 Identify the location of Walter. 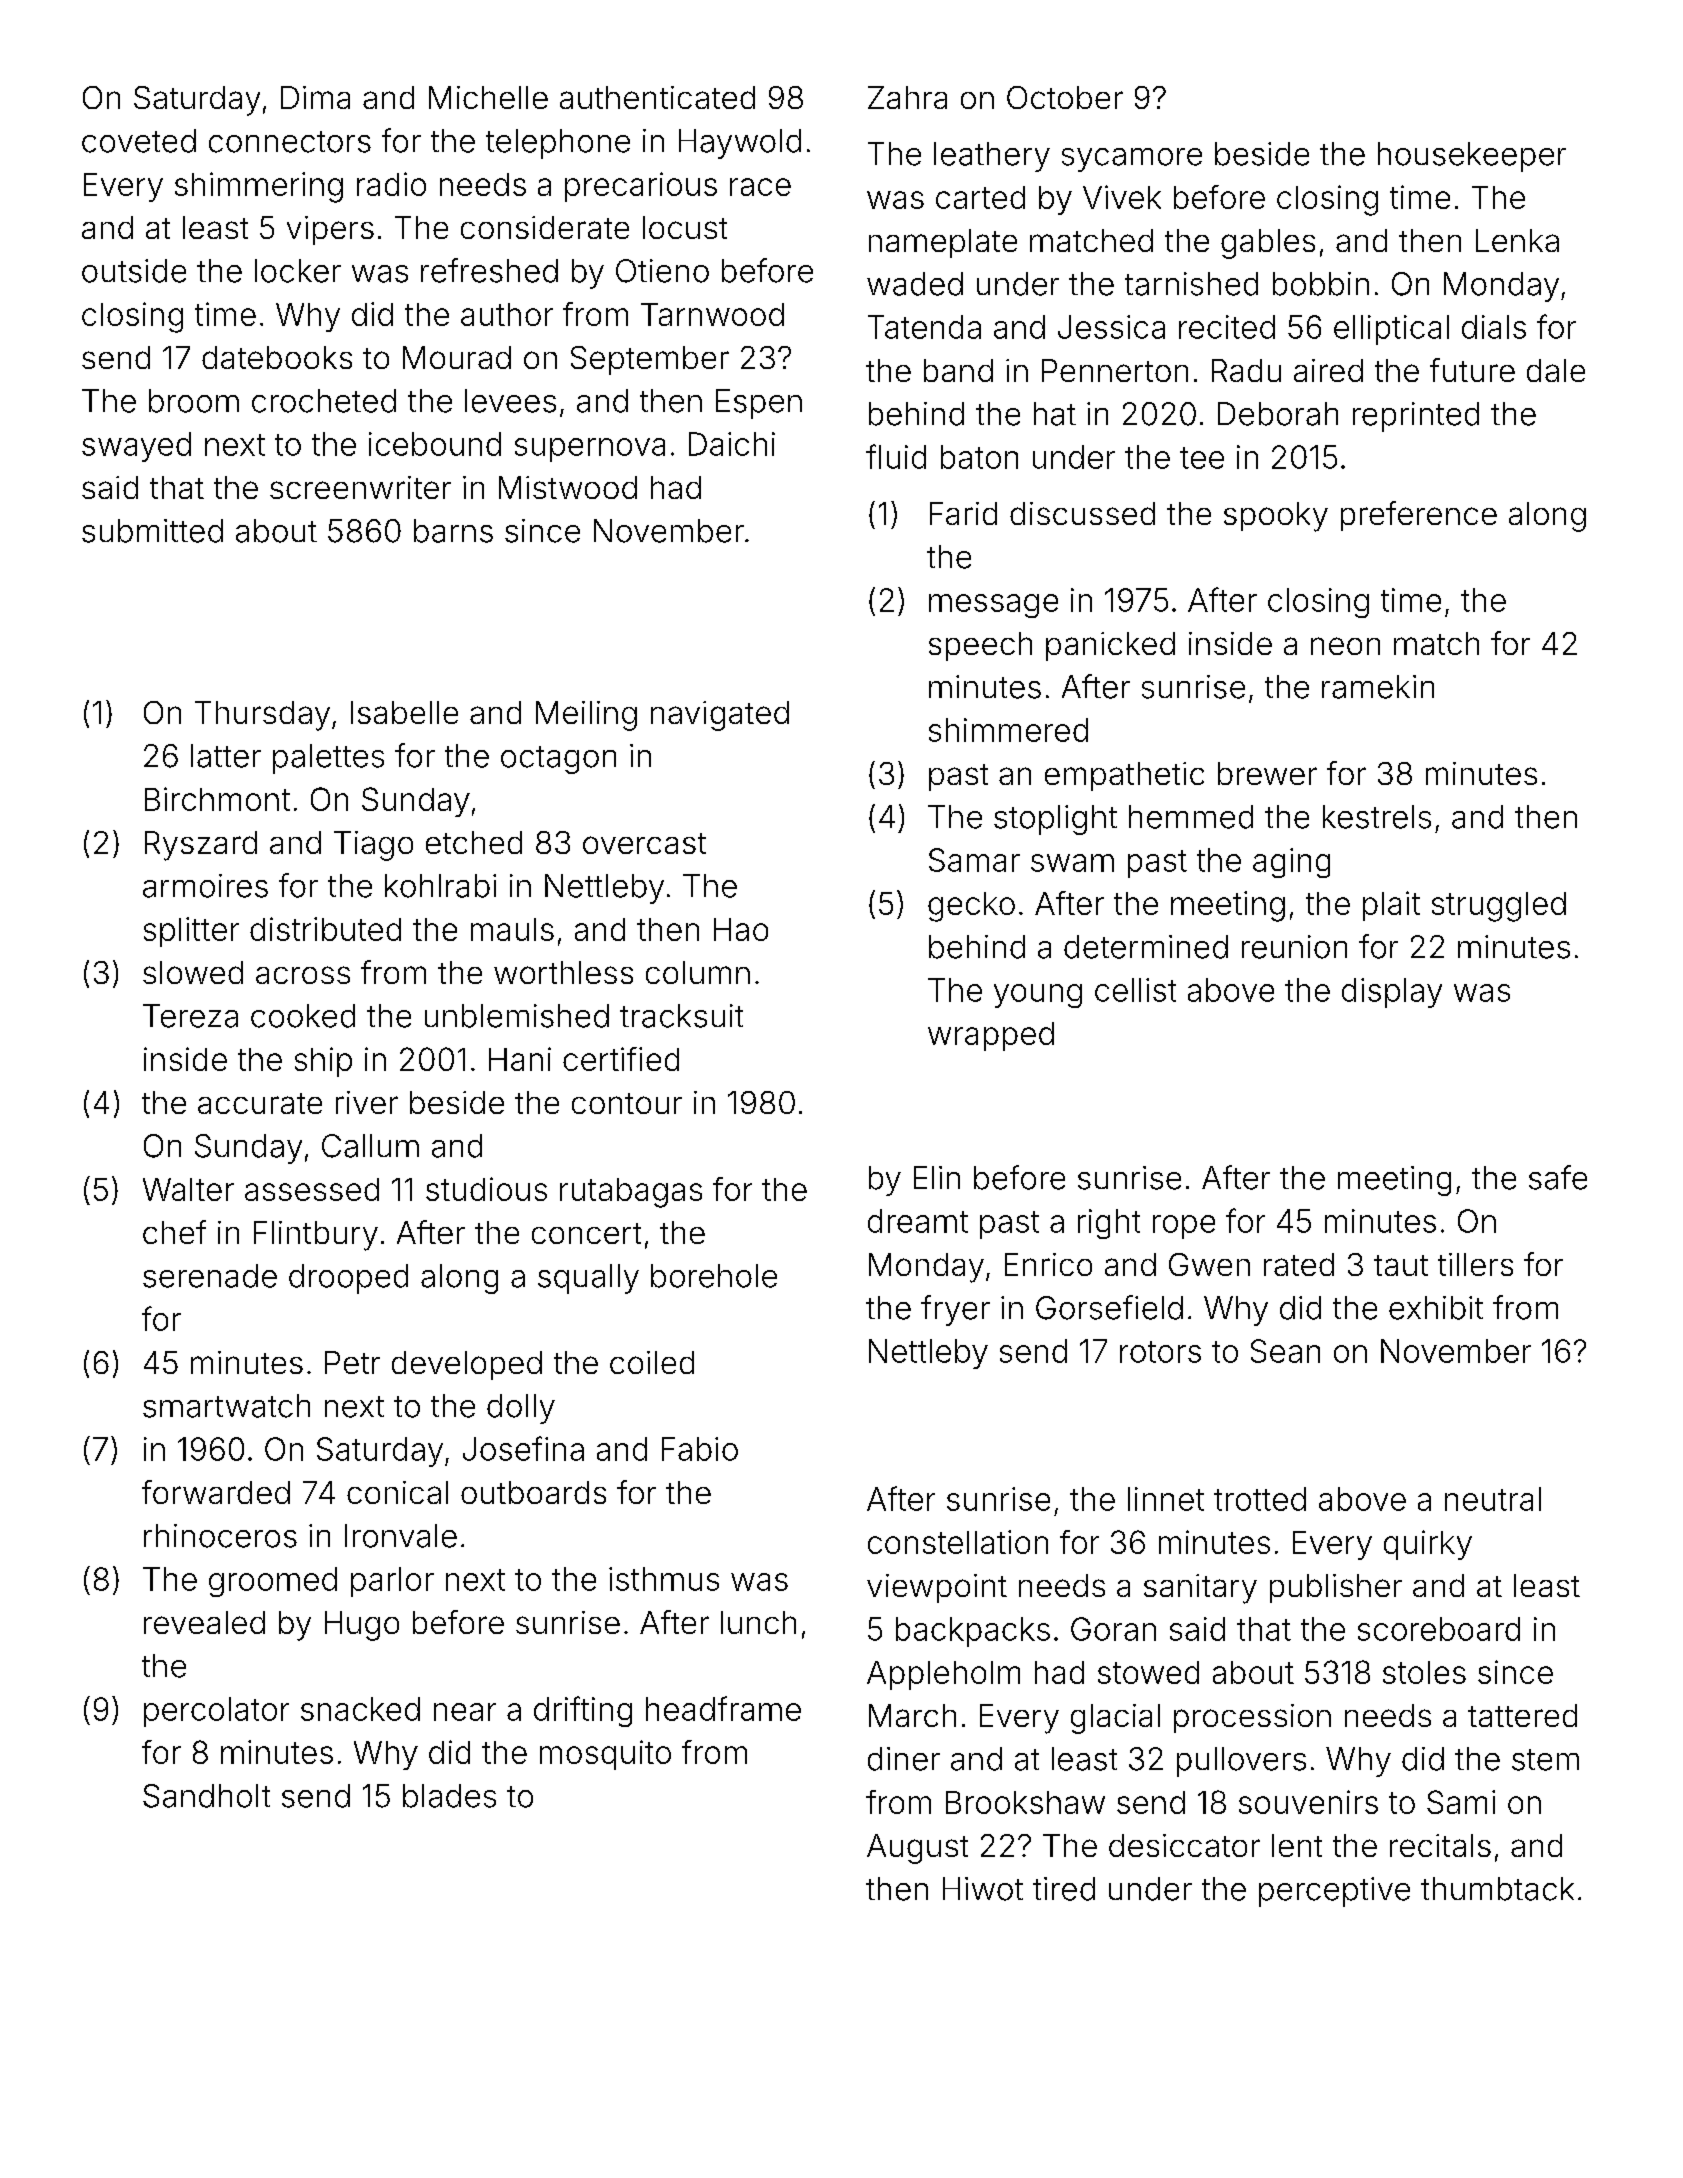
(188, 1189).
